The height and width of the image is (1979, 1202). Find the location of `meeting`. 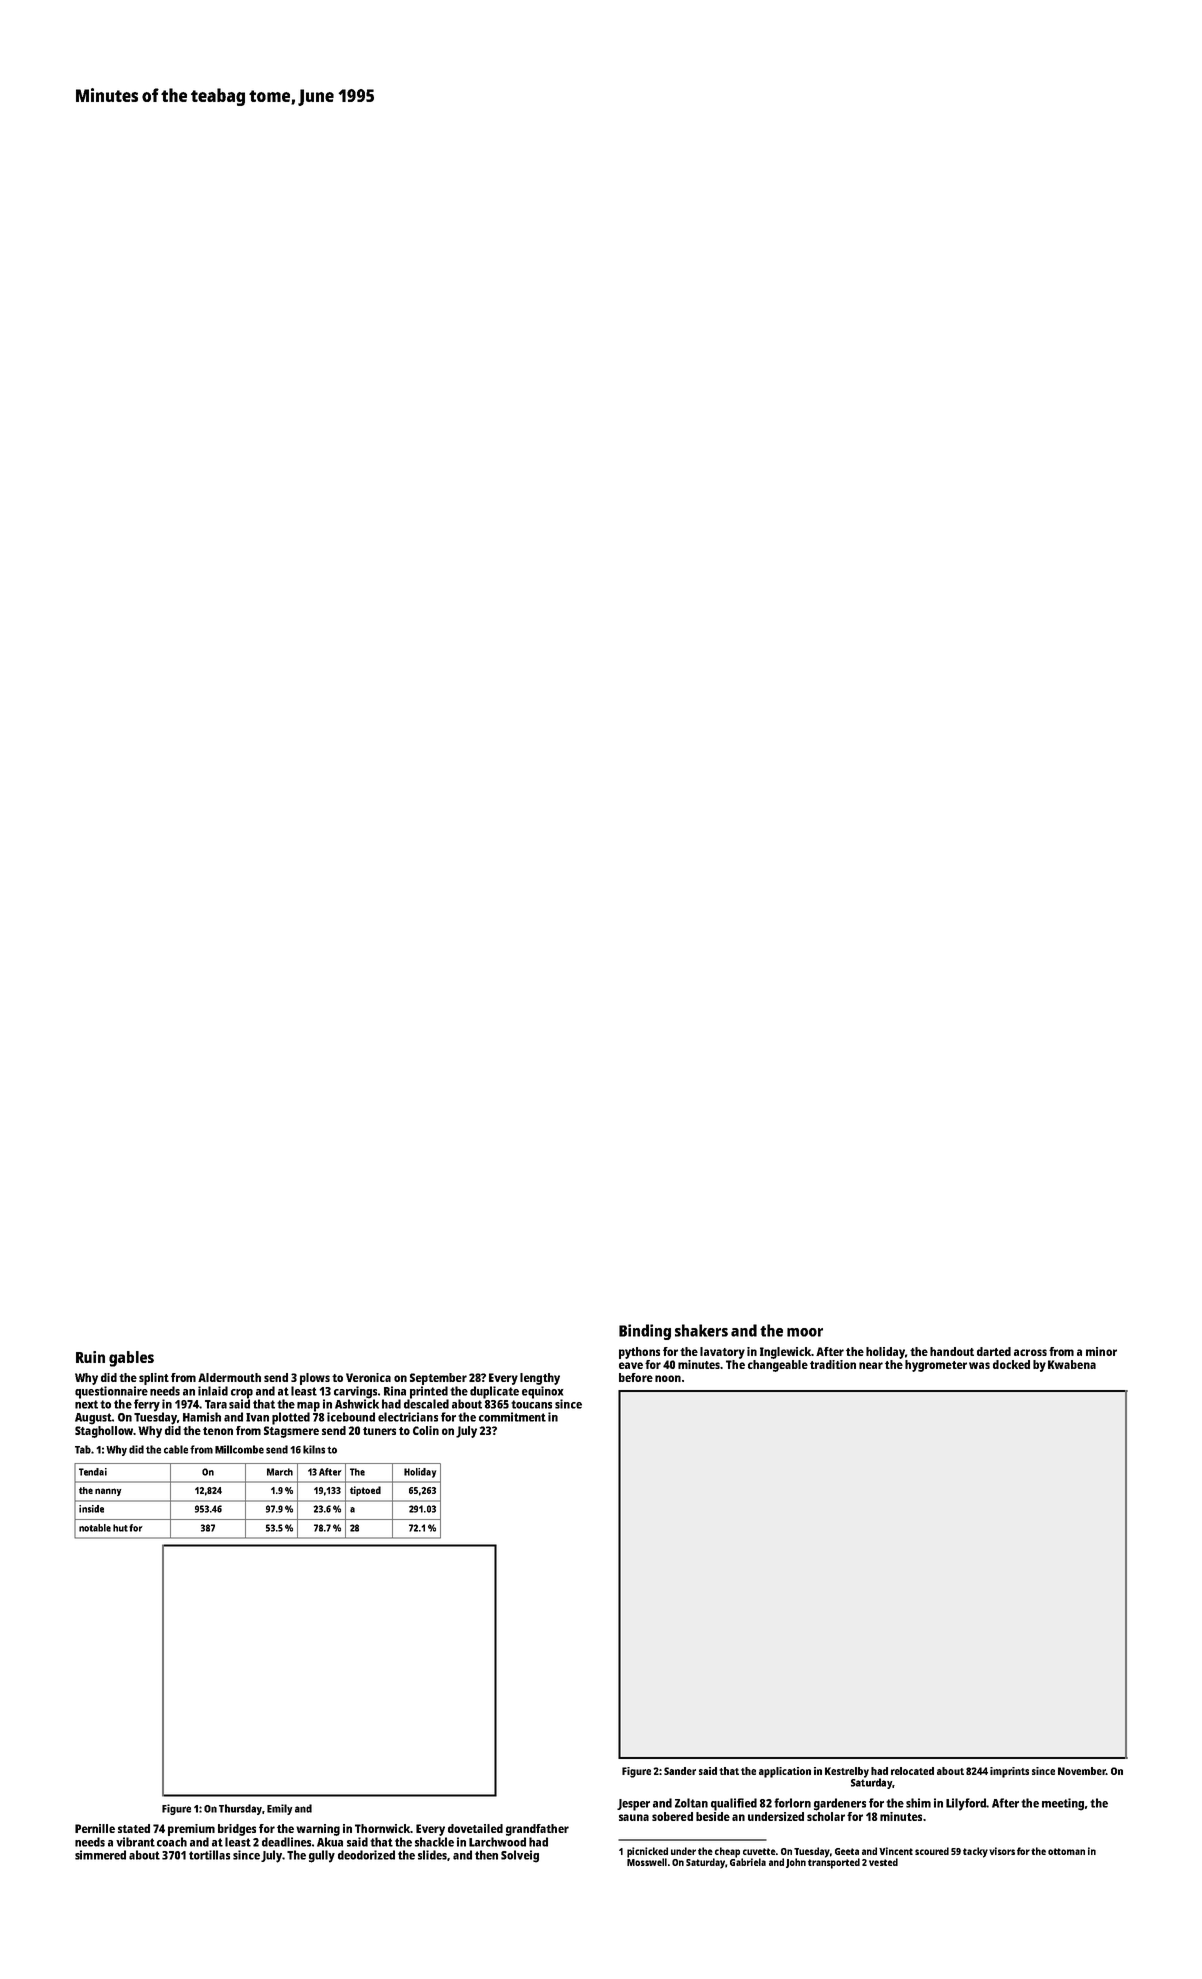

meeting is located at coordinates (1063, 1804).
